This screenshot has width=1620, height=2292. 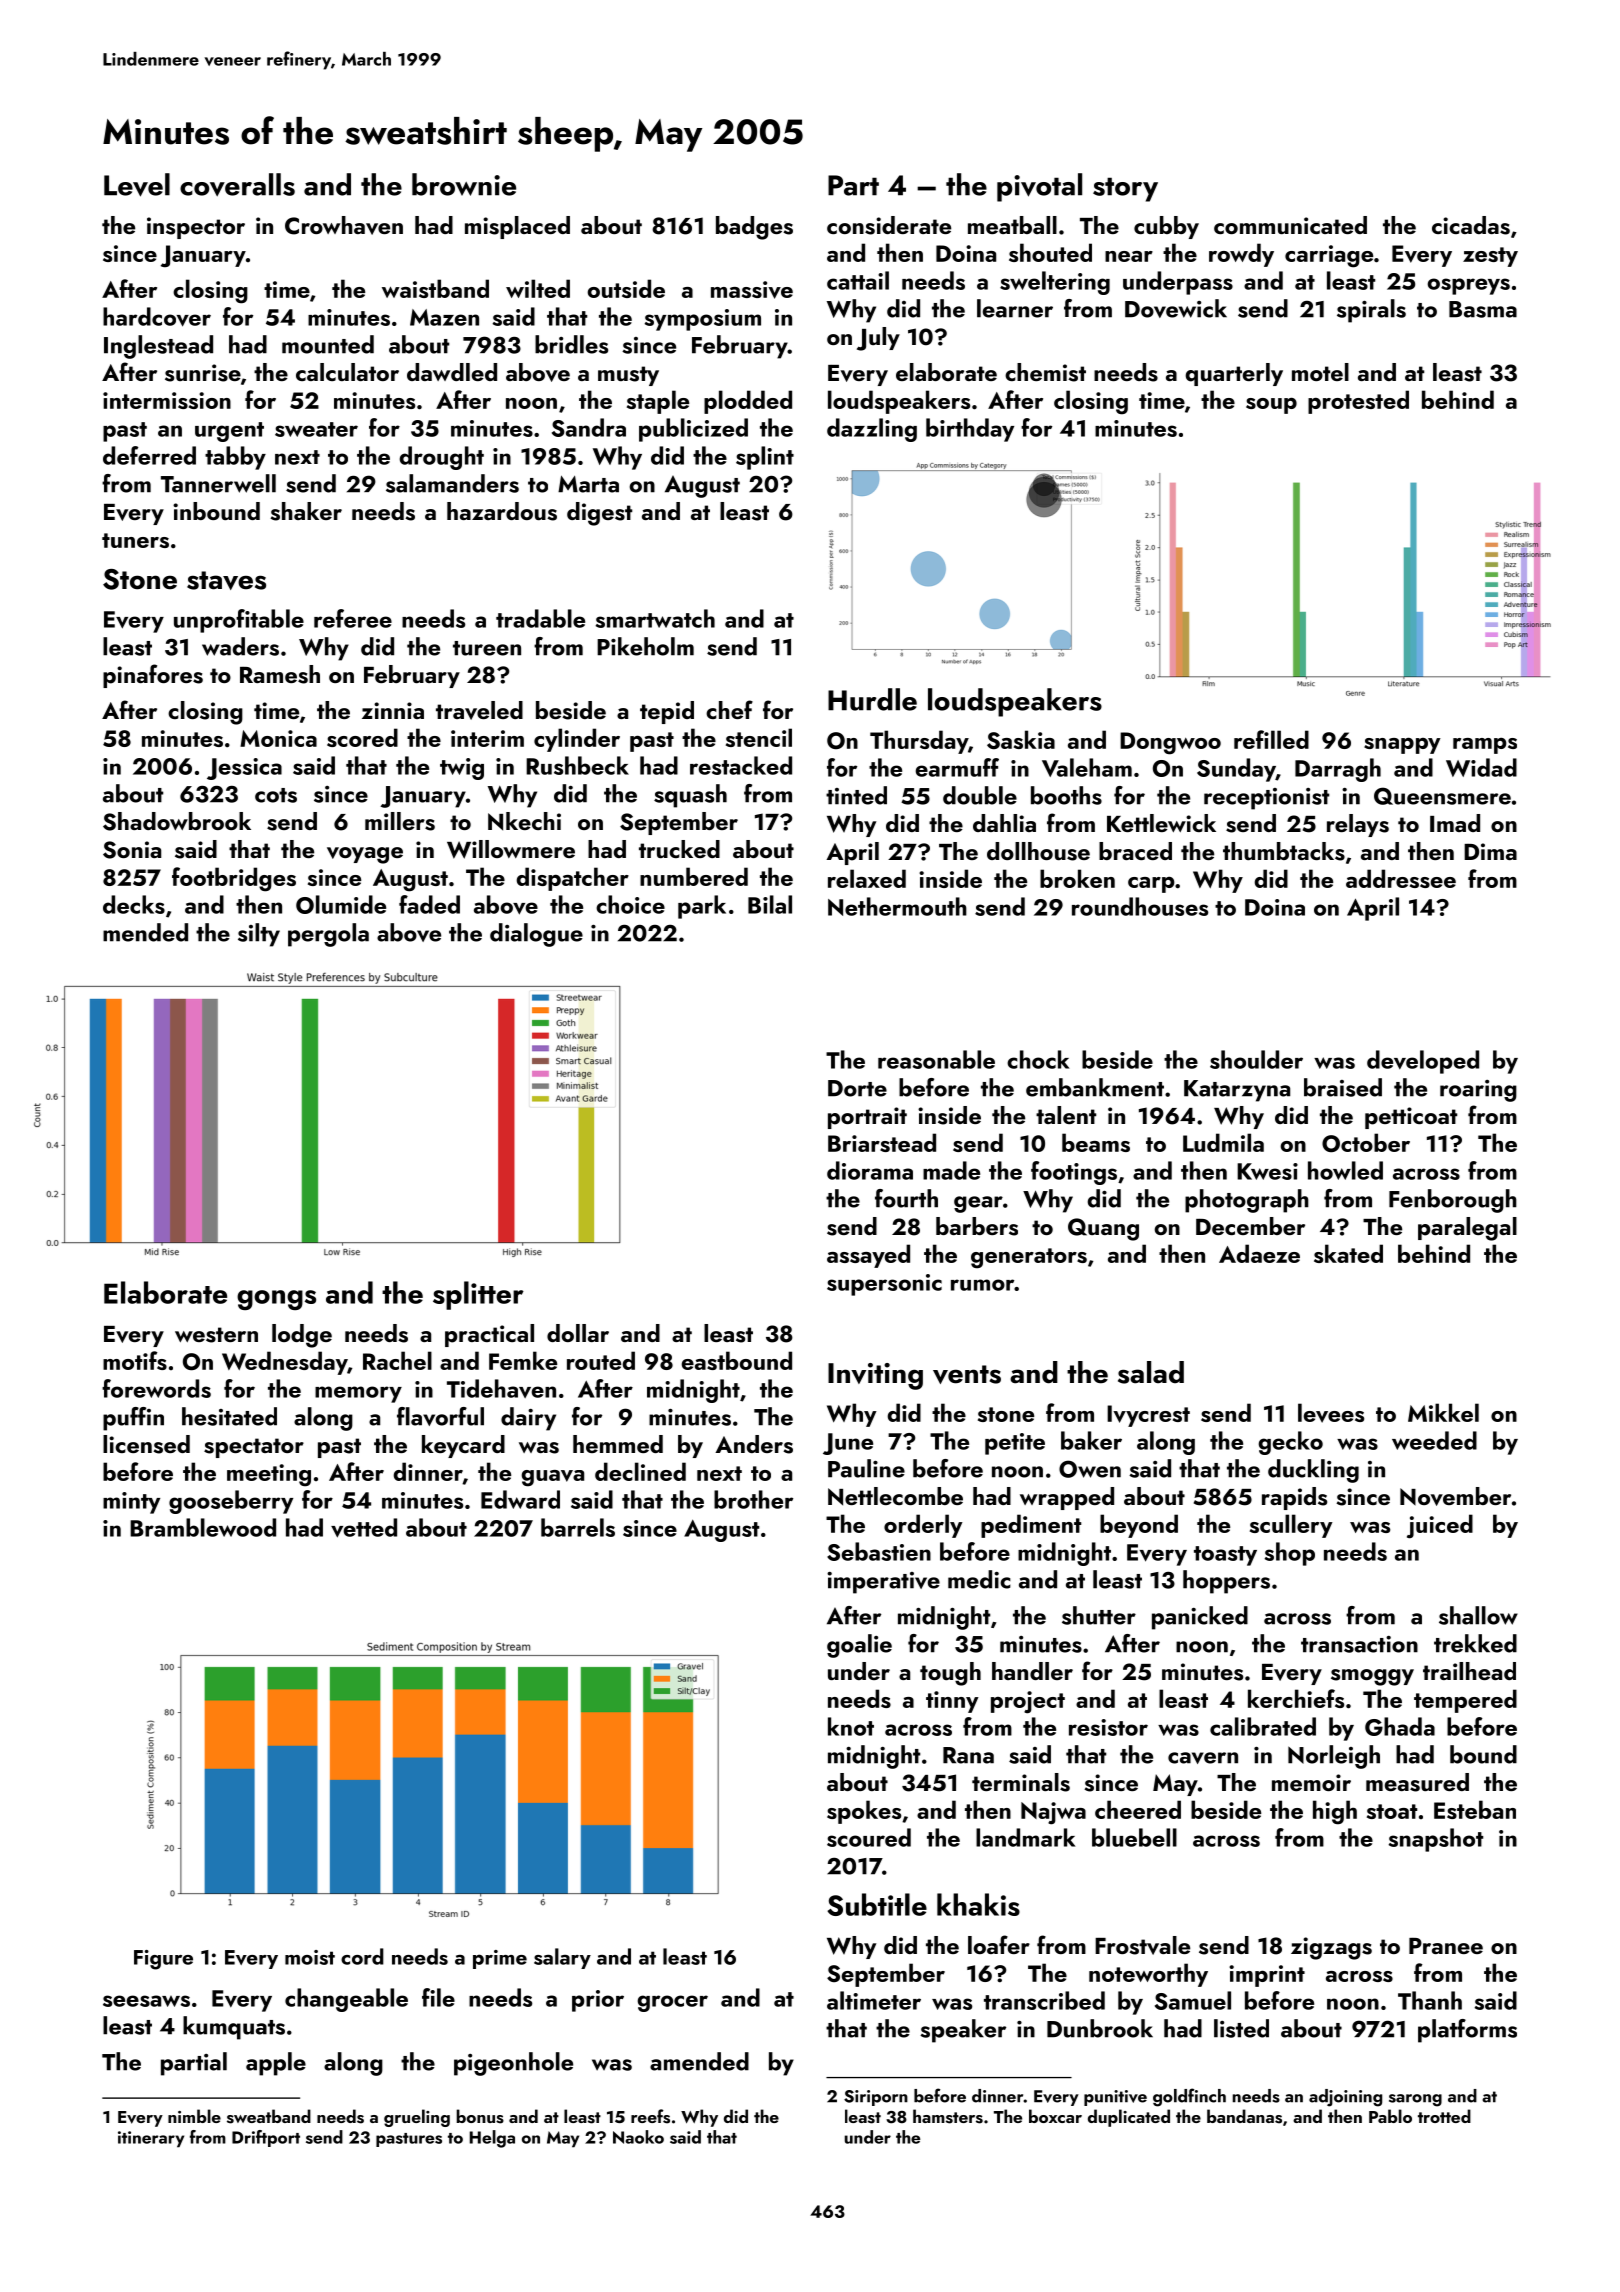 What do you see at coordinates (1444, 2116) in the screenshot?
I see `trotted` at bounding box center [1444, 2116].
